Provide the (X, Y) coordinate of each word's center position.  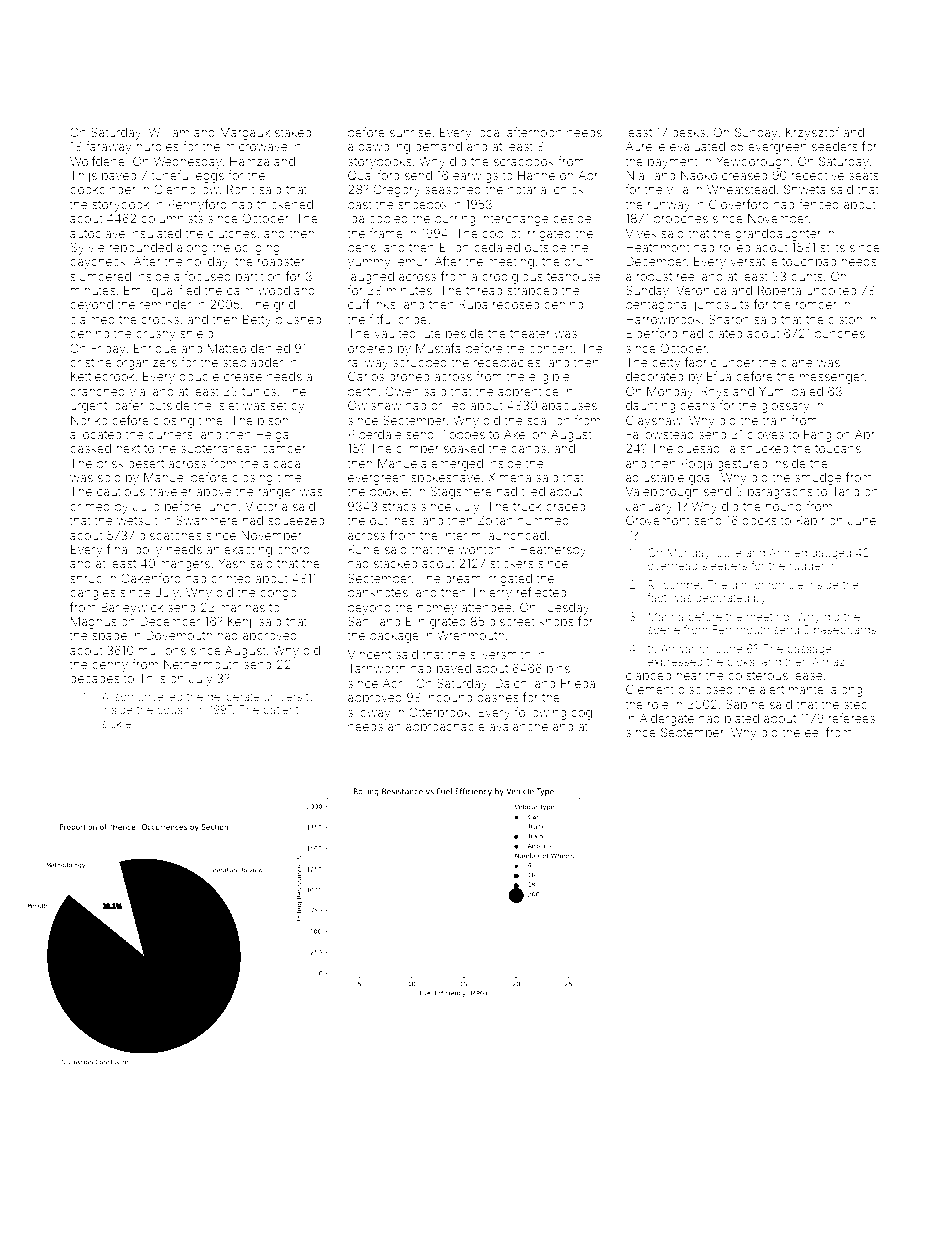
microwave (256, 146)
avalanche (518, 726)
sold (109, 477)
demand (438, 146)
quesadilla (706, 450)
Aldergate (667, 719)
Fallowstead (660, 434)
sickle (116, 723)
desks (688, 132)
